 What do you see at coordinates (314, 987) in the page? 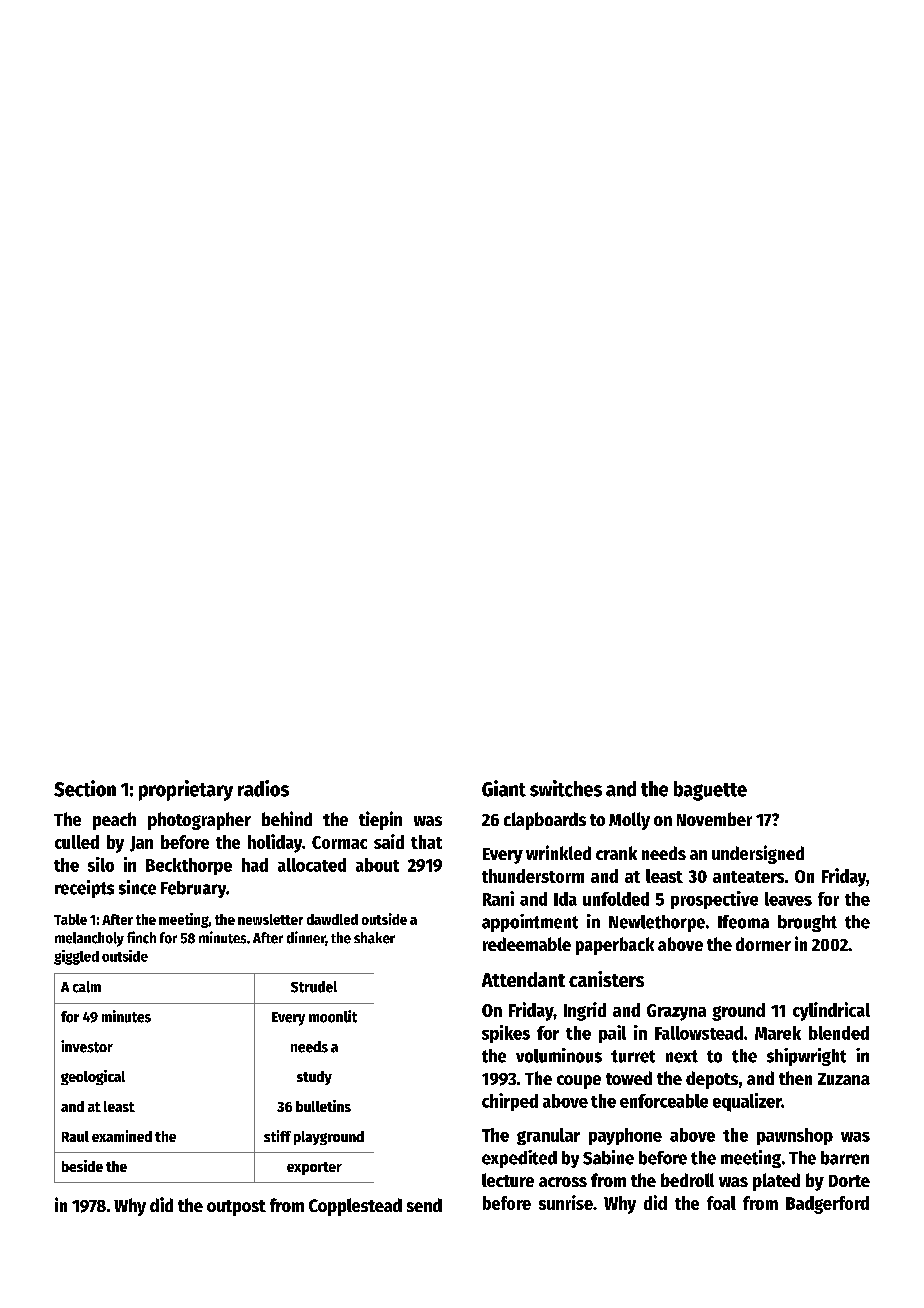
I see `Strudel` at bounding box center [314, 987].
